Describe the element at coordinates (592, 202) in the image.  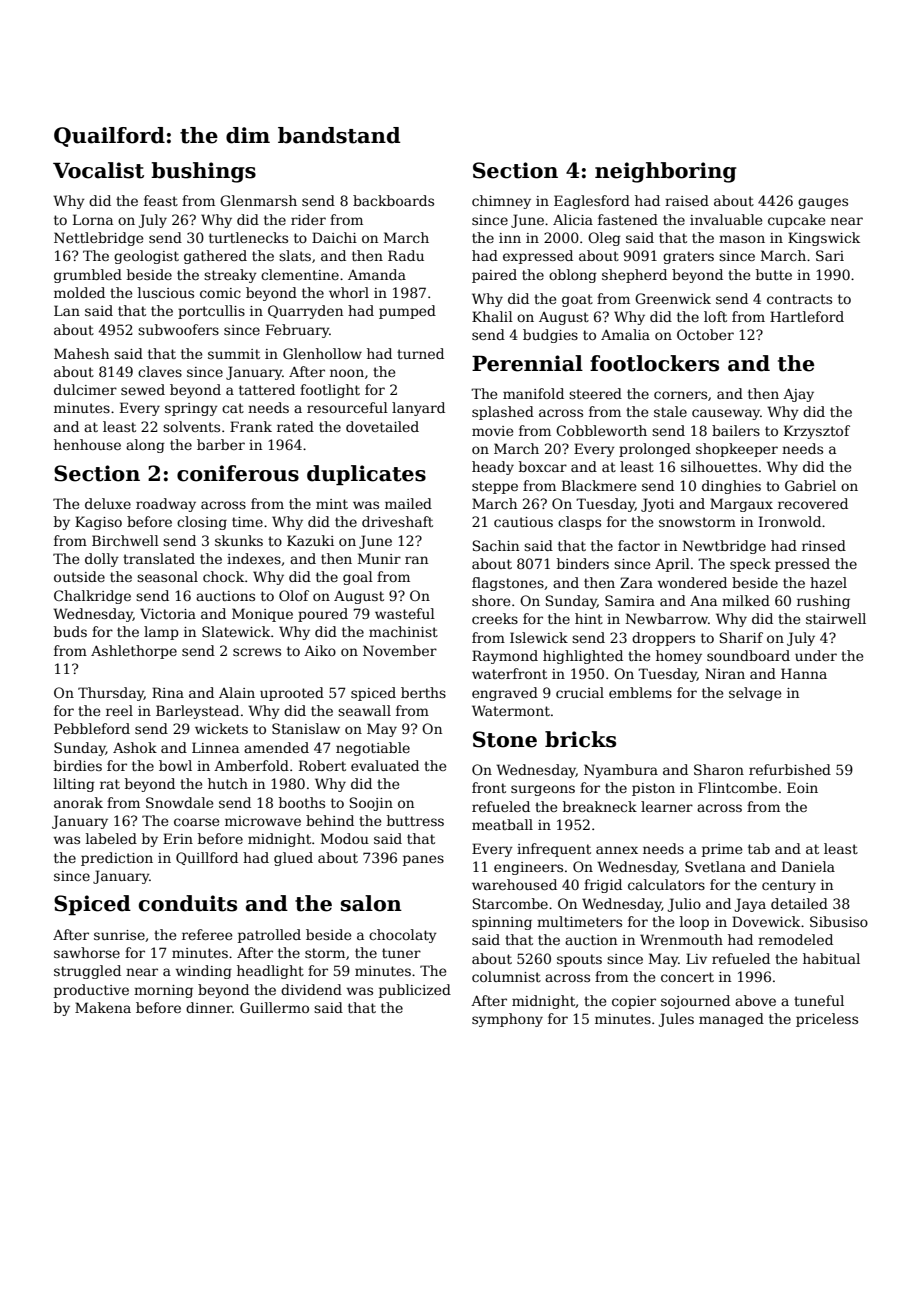
I see `Eaglesford` at that location.
